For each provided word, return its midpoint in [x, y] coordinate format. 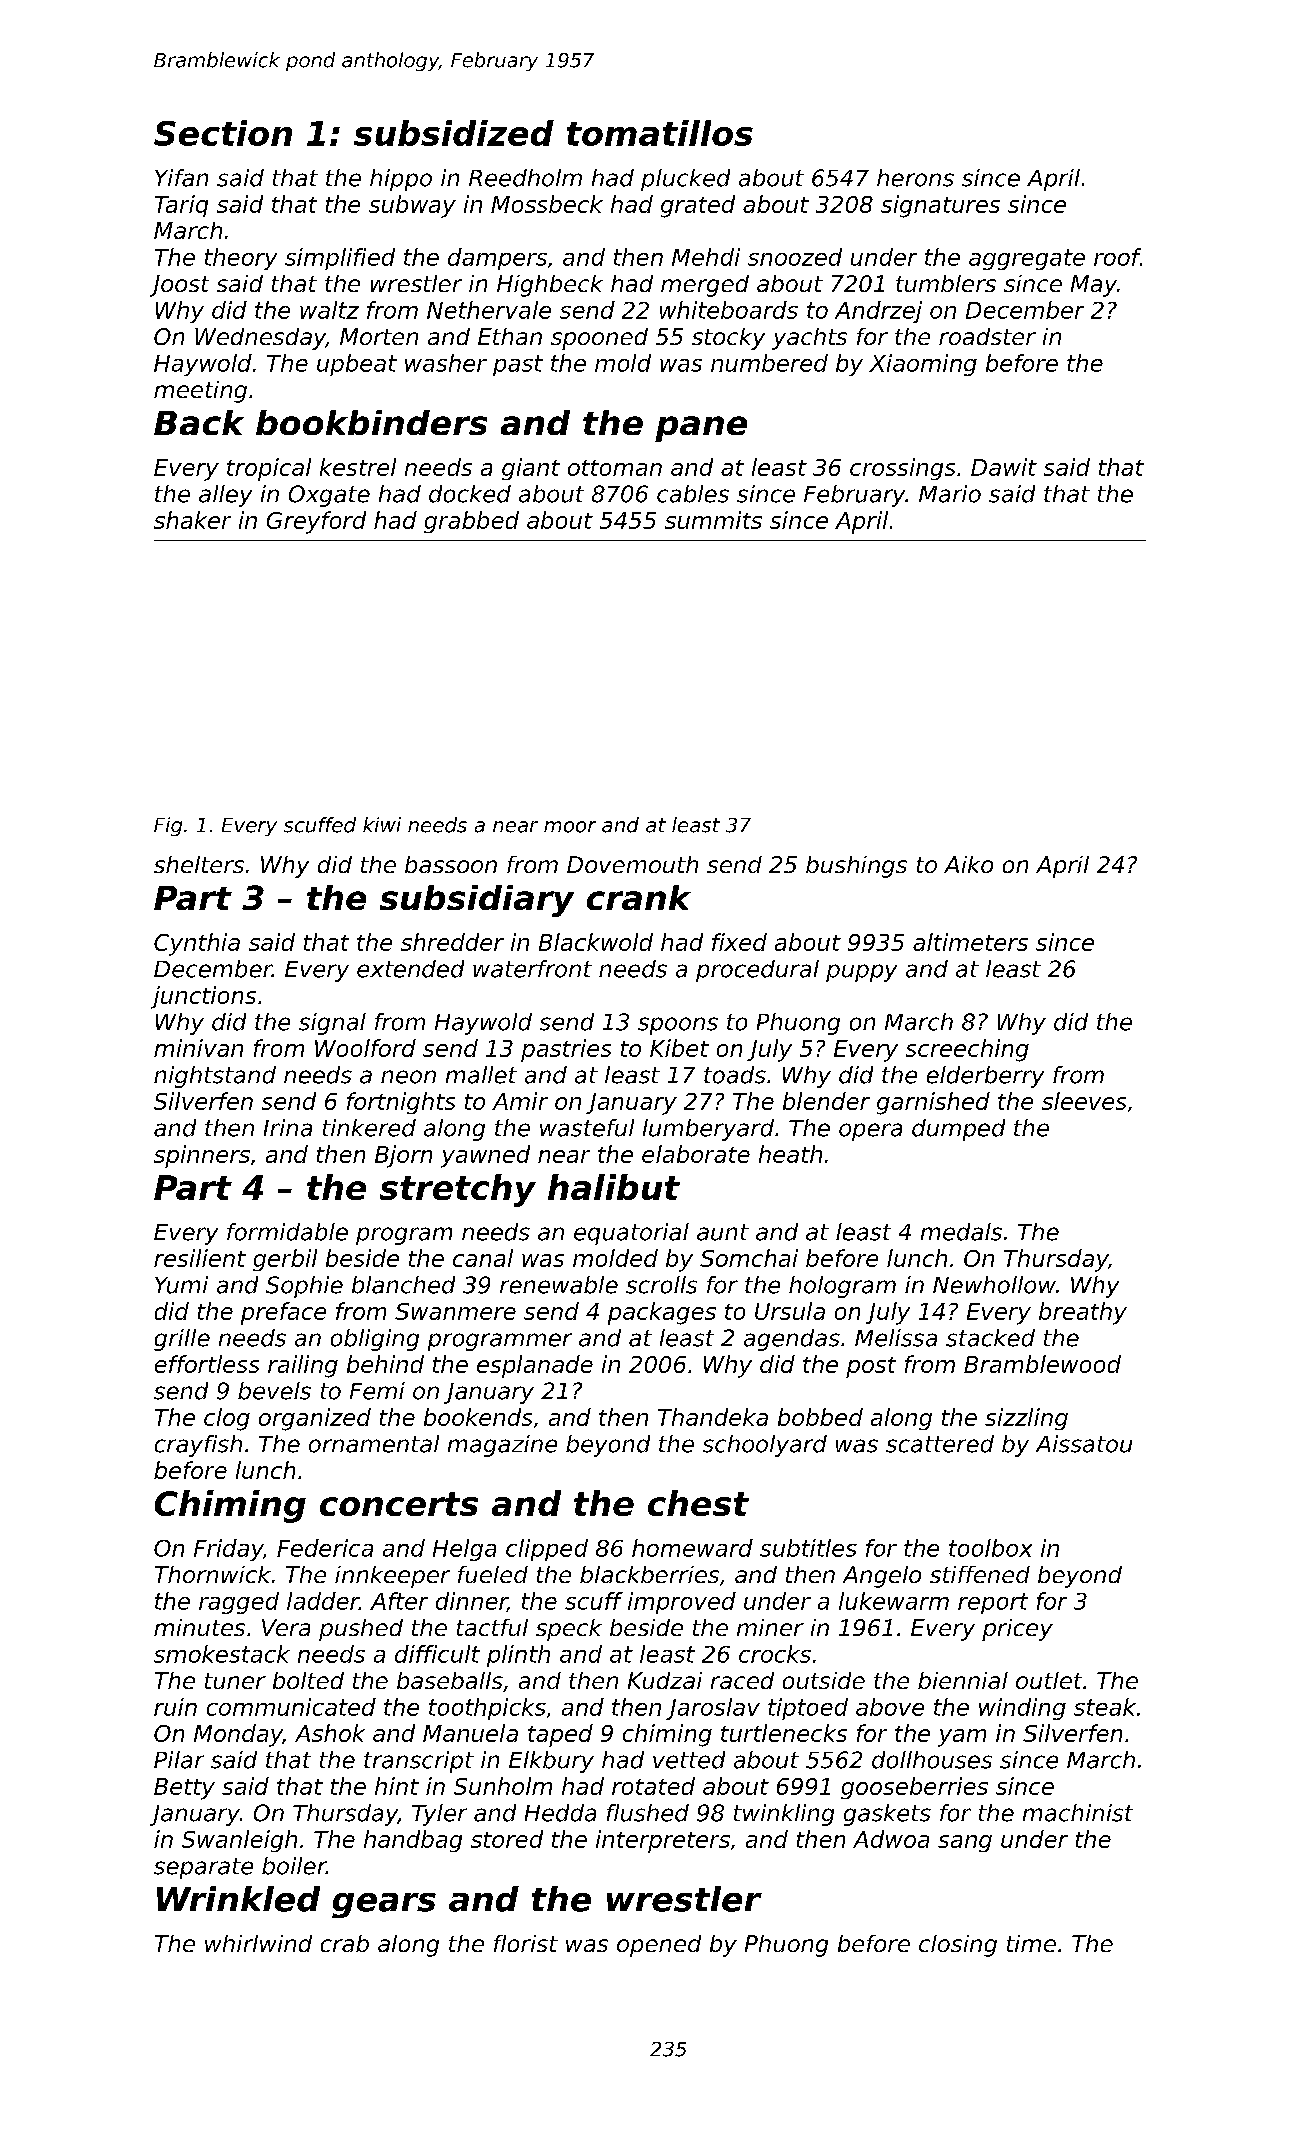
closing [958, 1946]
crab [345, 1943]
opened [659, 1946]
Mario [950, 494]
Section [223, 133]
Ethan [510, 336]
